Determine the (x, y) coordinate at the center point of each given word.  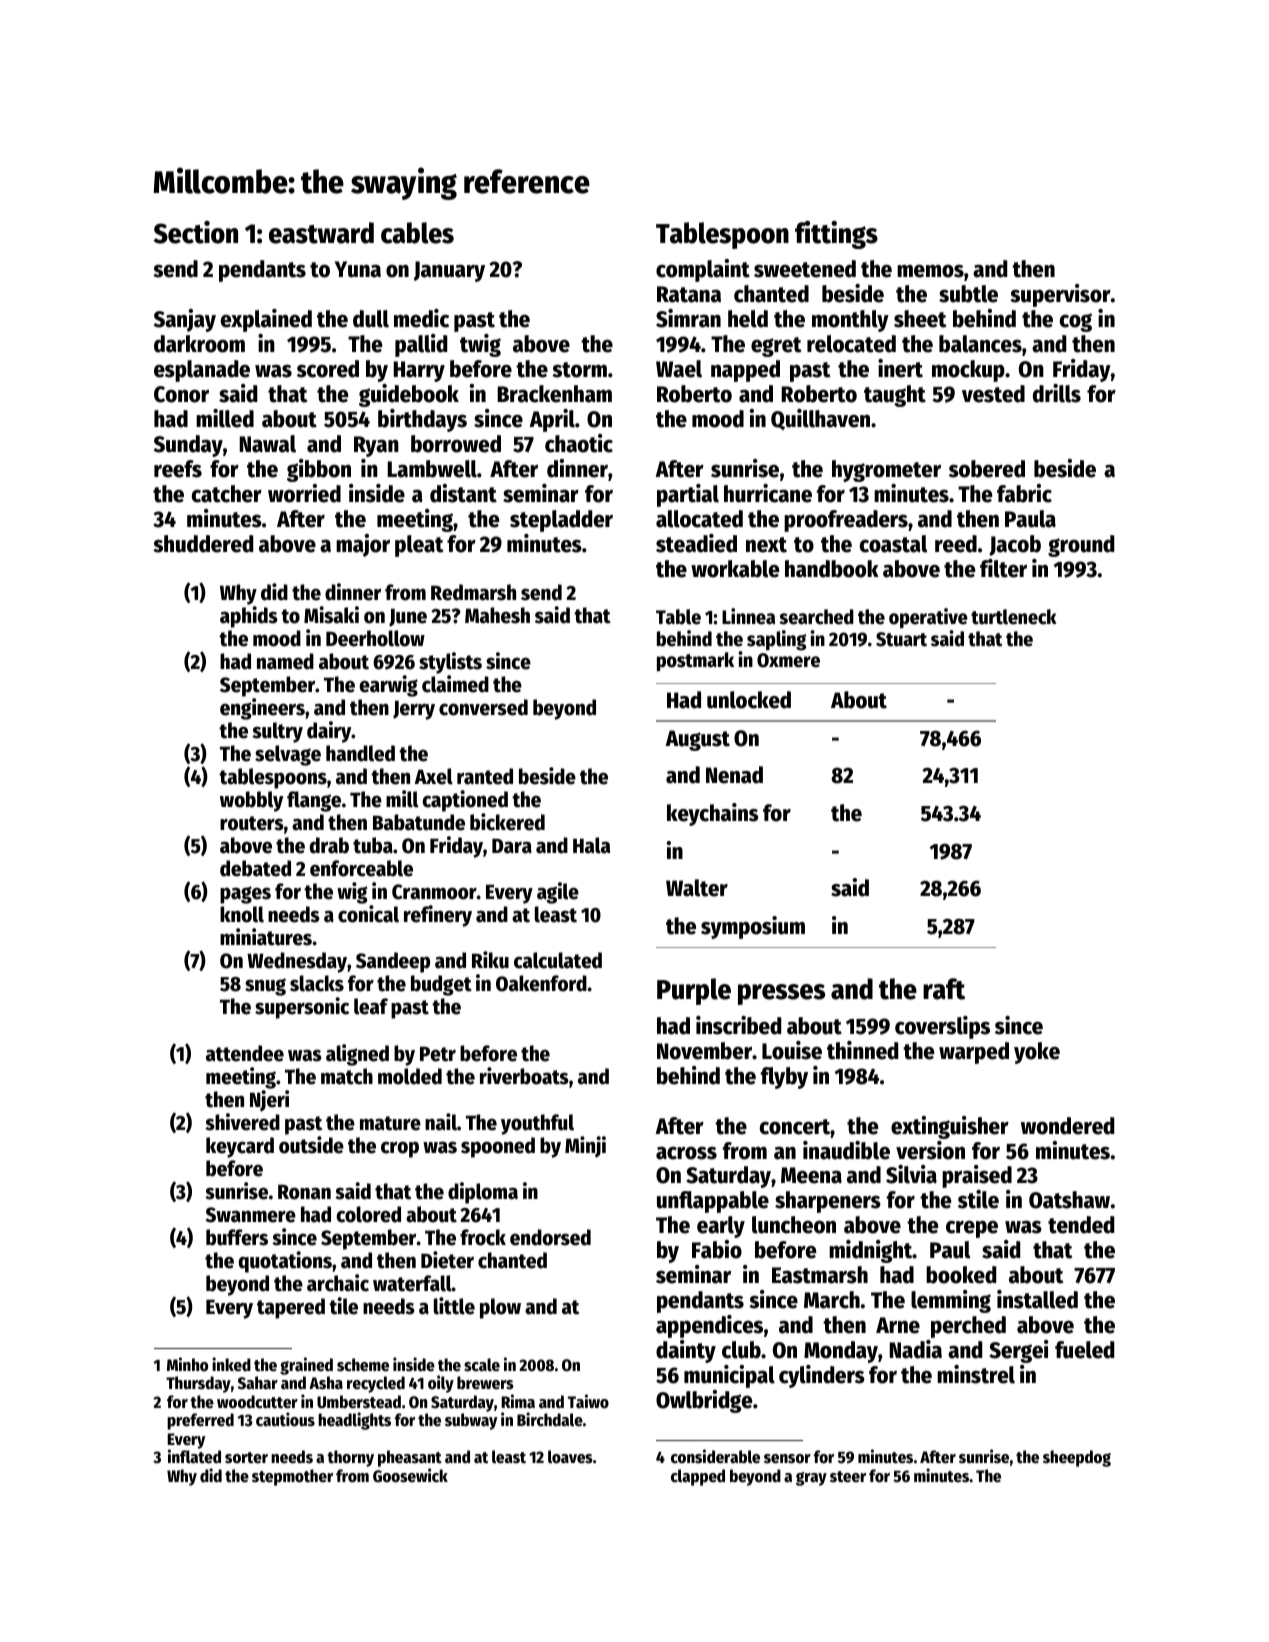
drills (1057, 393)
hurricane (768, 493)
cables (417, 233)
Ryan (376, 446)
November (704, 1051)
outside (311, 1145)
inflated (194, 1457)
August (698, 740)
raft (944, 989)
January (449, 271)
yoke (1037, 1053)
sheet (920, 319)
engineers (262, 709)
